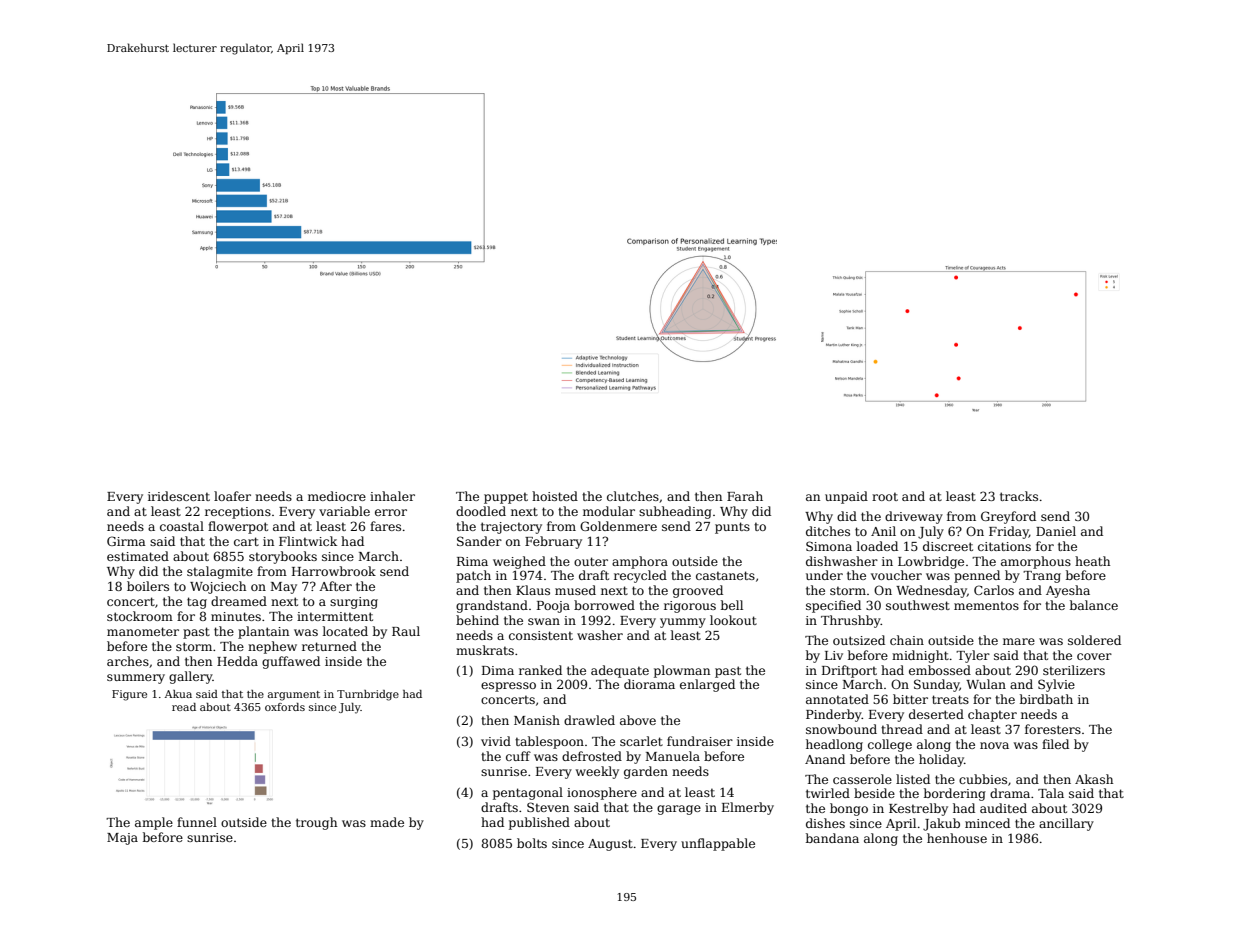 This screenshot has height=952, width=1233. What do you see at coordinates (316, 823) in the screenshot?
I see `trough` at bounding box center [316, 823].
